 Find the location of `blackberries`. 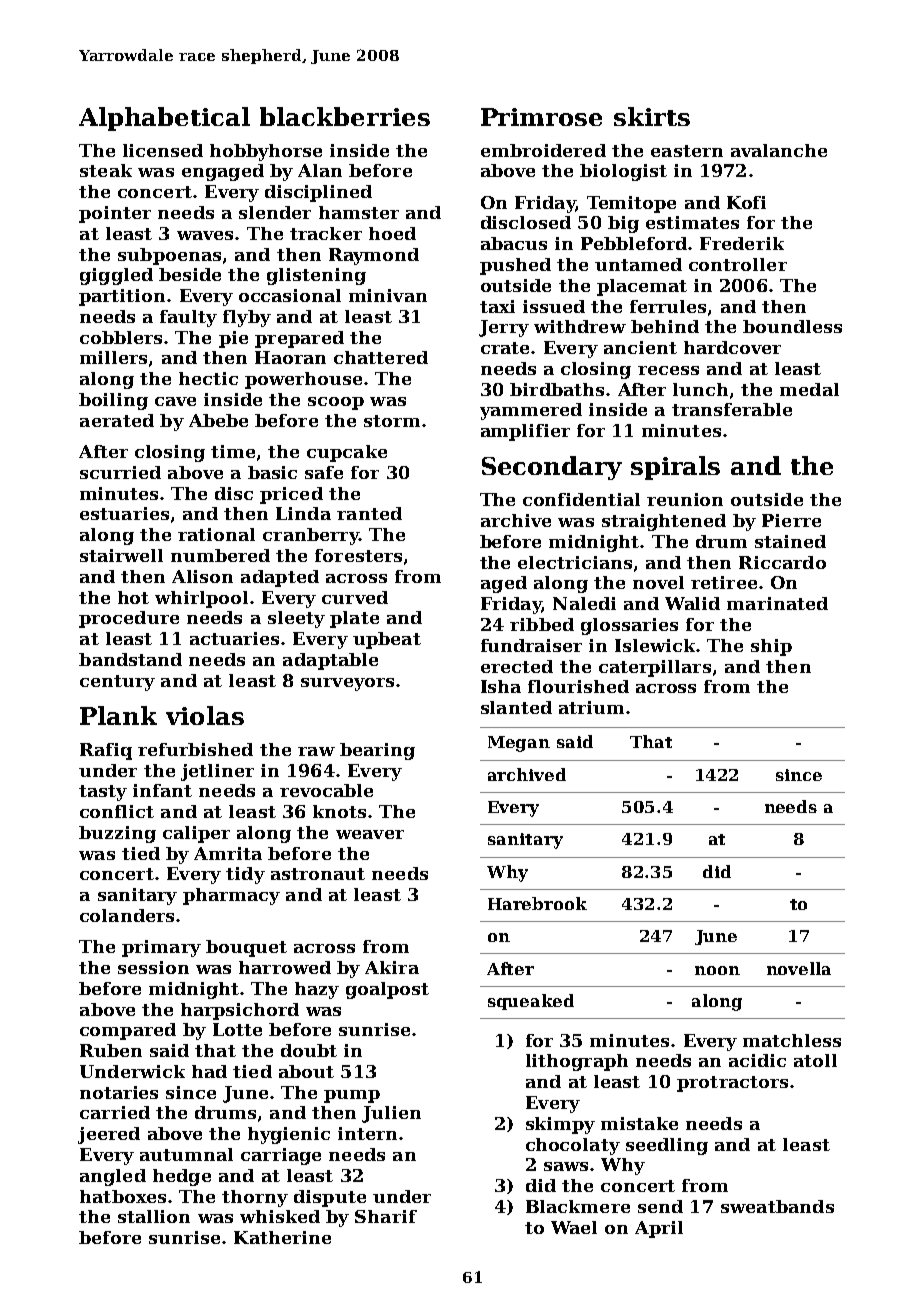

blackberries is located at coordinates (345, 116).
